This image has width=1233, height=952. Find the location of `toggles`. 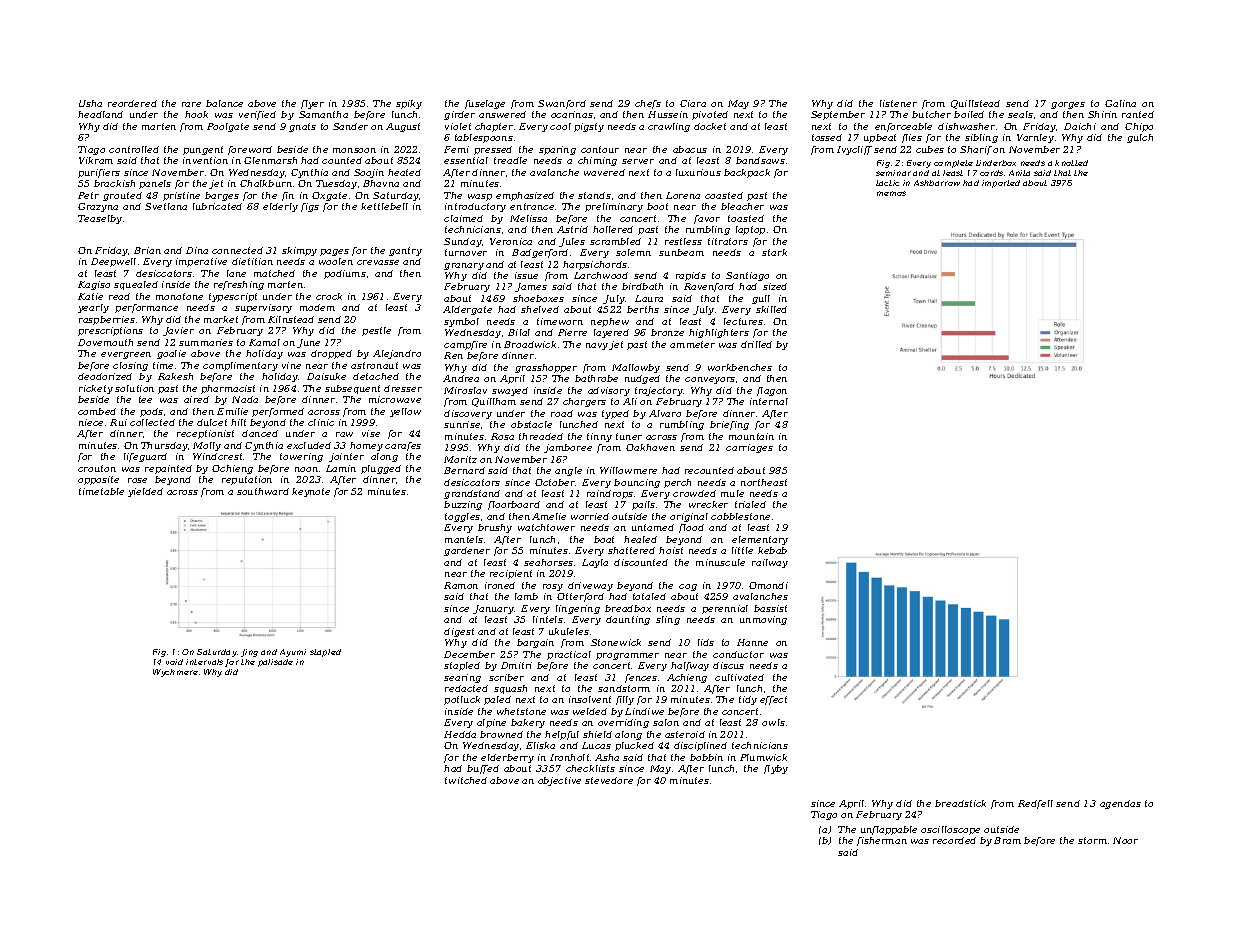

toggles is located at coordinates (462, 517).
